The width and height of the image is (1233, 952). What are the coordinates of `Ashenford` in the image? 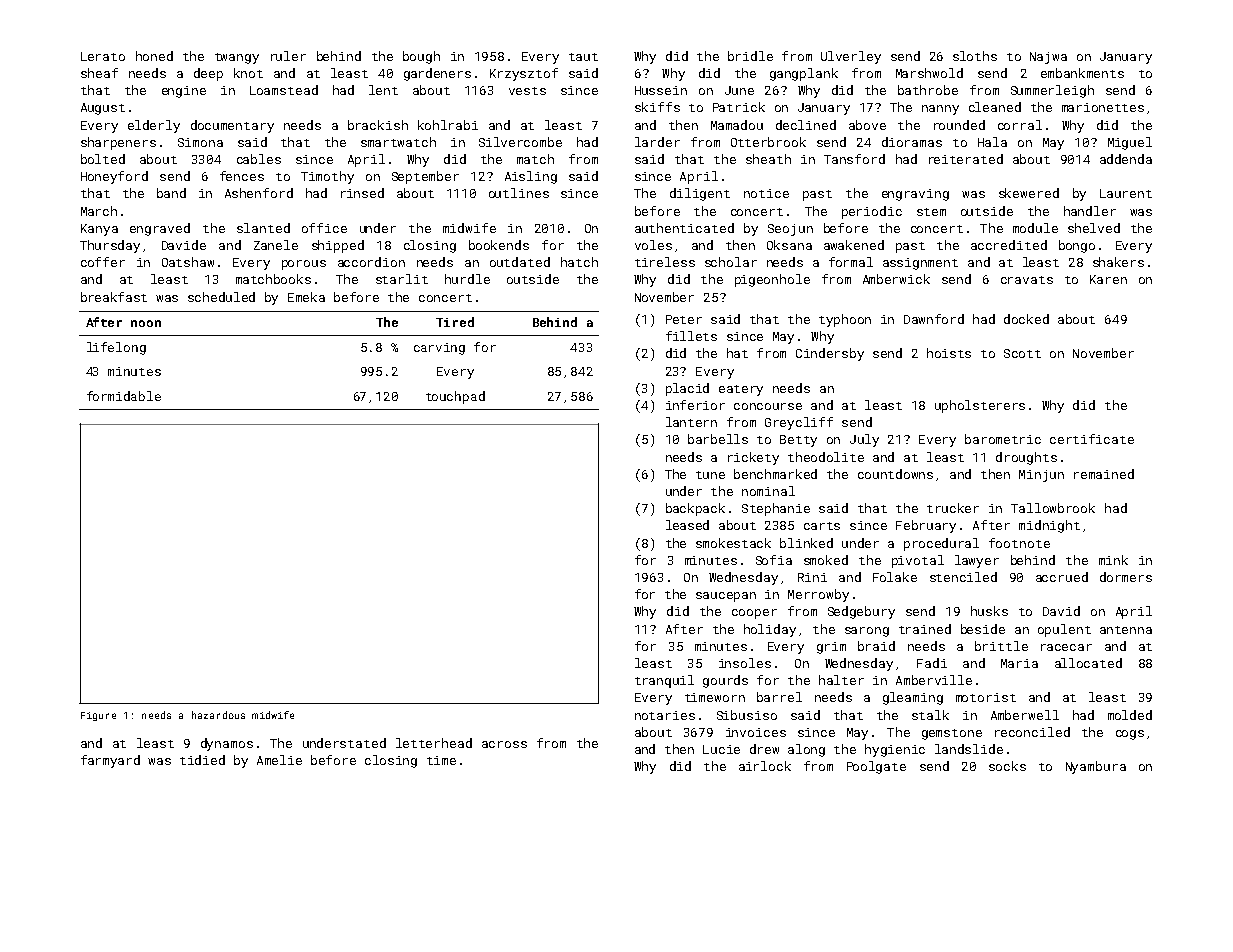 It's located at (259, 193).
